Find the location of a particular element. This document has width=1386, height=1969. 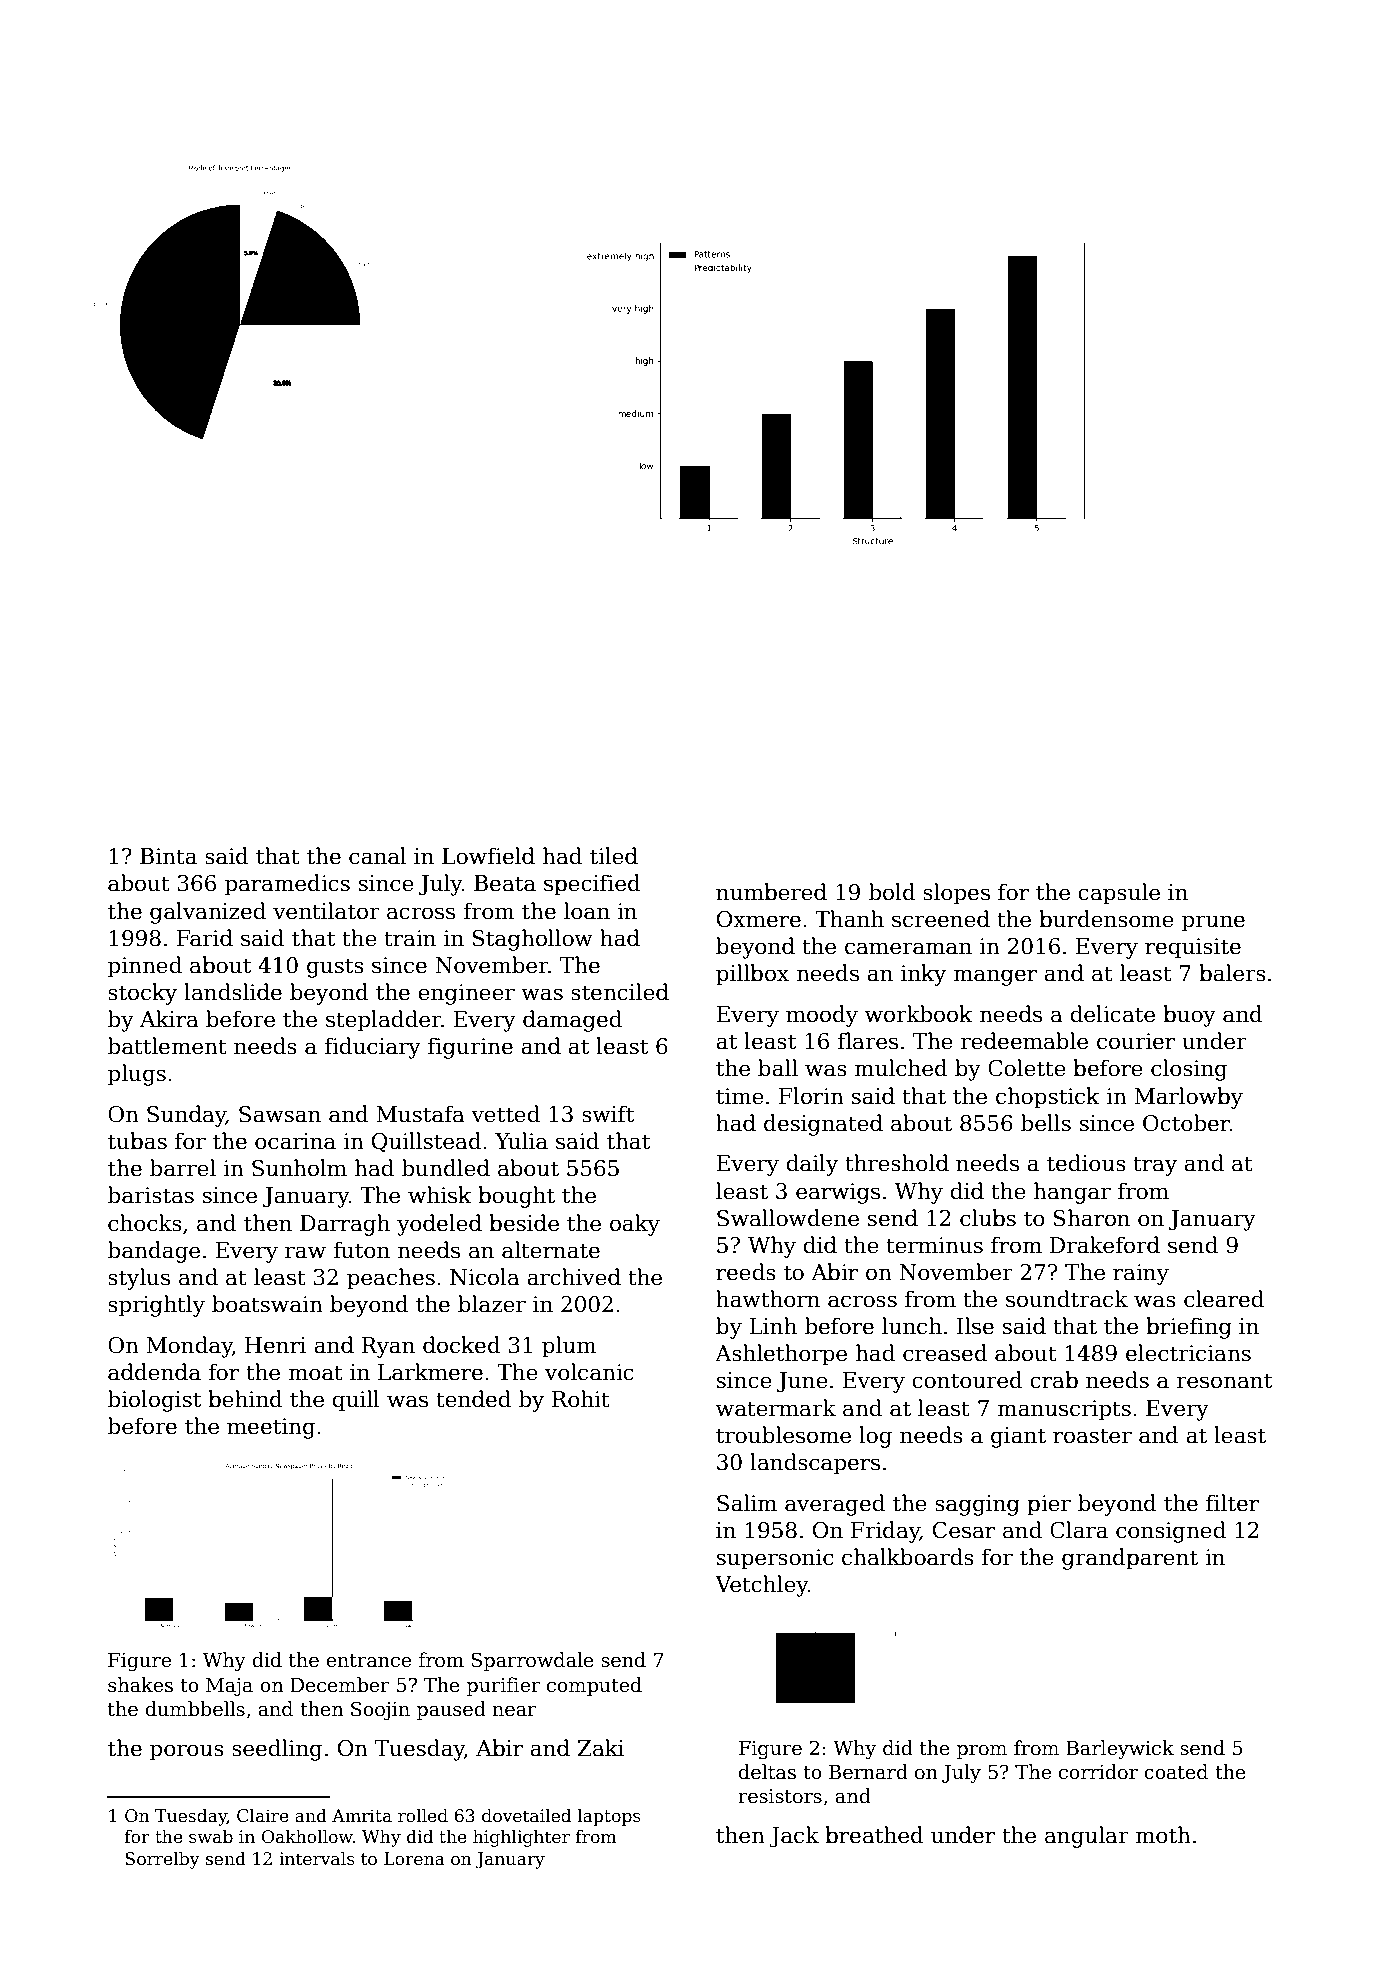

capsule is located at coordinates (1119, 894).
